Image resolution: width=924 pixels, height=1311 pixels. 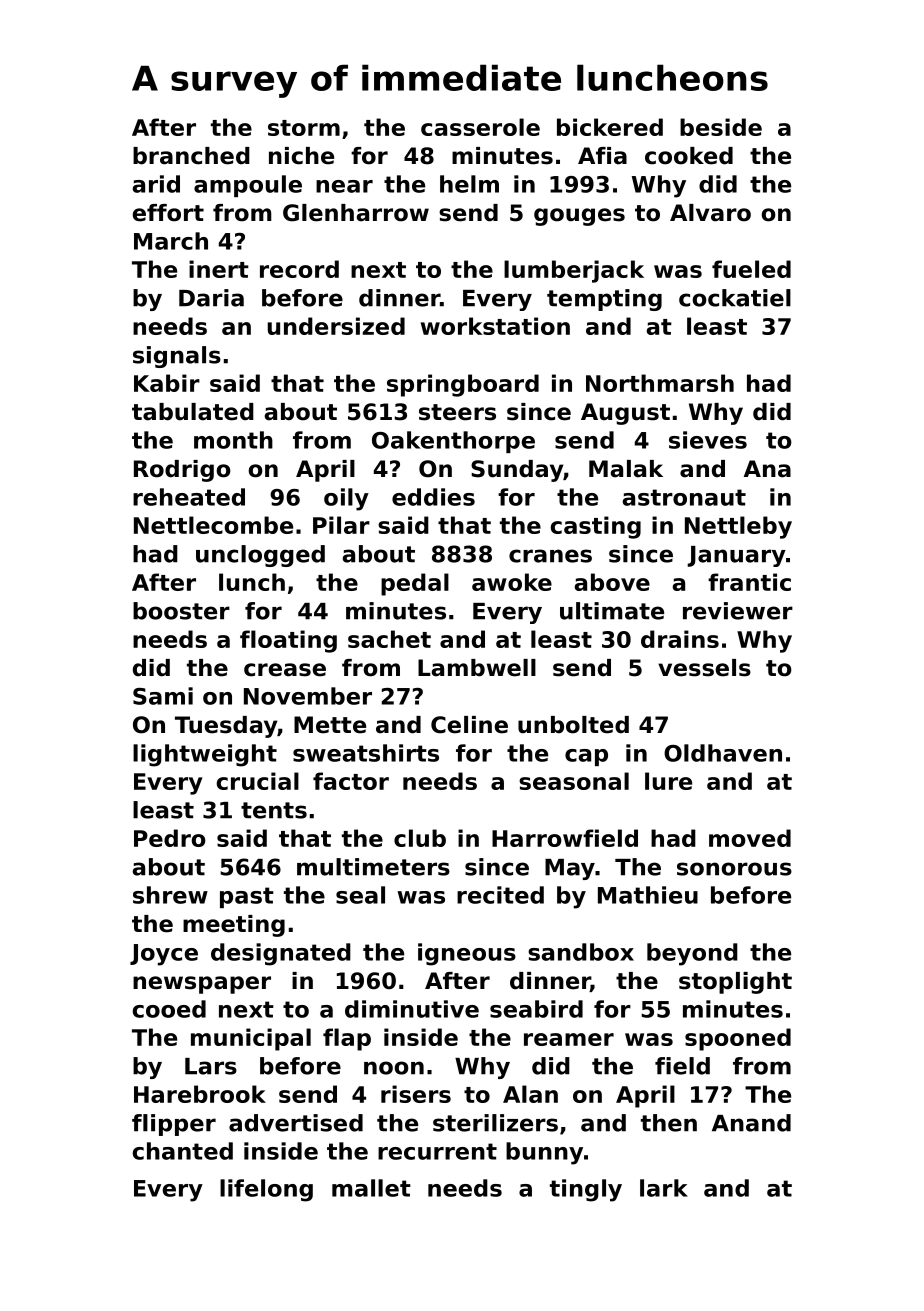 What do you see at coordinates (336, 326) in the image?
I see `undersized` at bounding box center [336, 326].
